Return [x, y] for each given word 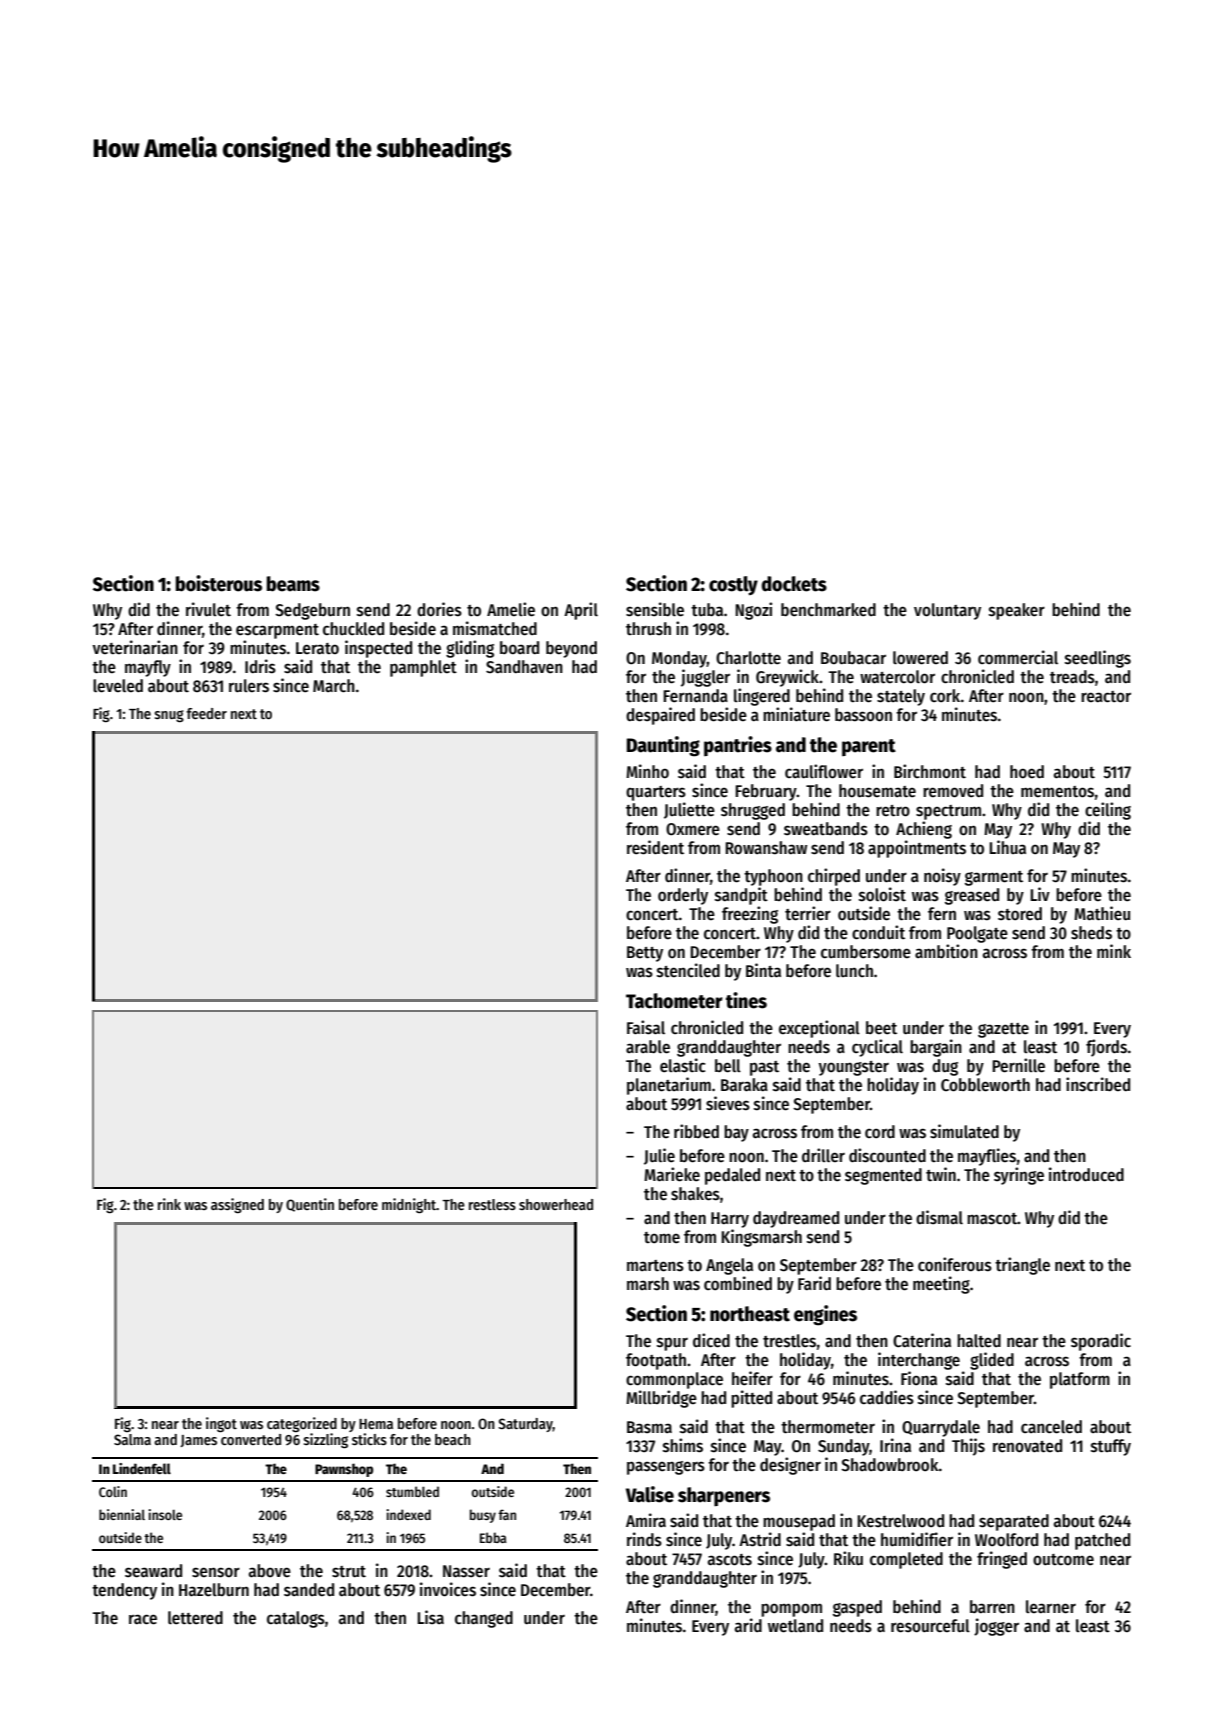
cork [945, 696]
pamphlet [423, 668]
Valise [650, 1494]
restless [492, 1204]
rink [169, 1204]
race [143, 1619]
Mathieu [1102, 913]
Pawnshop [344, 1470]
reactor [1106, 697]
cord [880, 1132]
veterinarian [135, 647]
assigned [237, 1205]
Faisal [646, 1027]
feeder [206, 713]
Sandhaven [524, 667]
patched [1102, 1541]
